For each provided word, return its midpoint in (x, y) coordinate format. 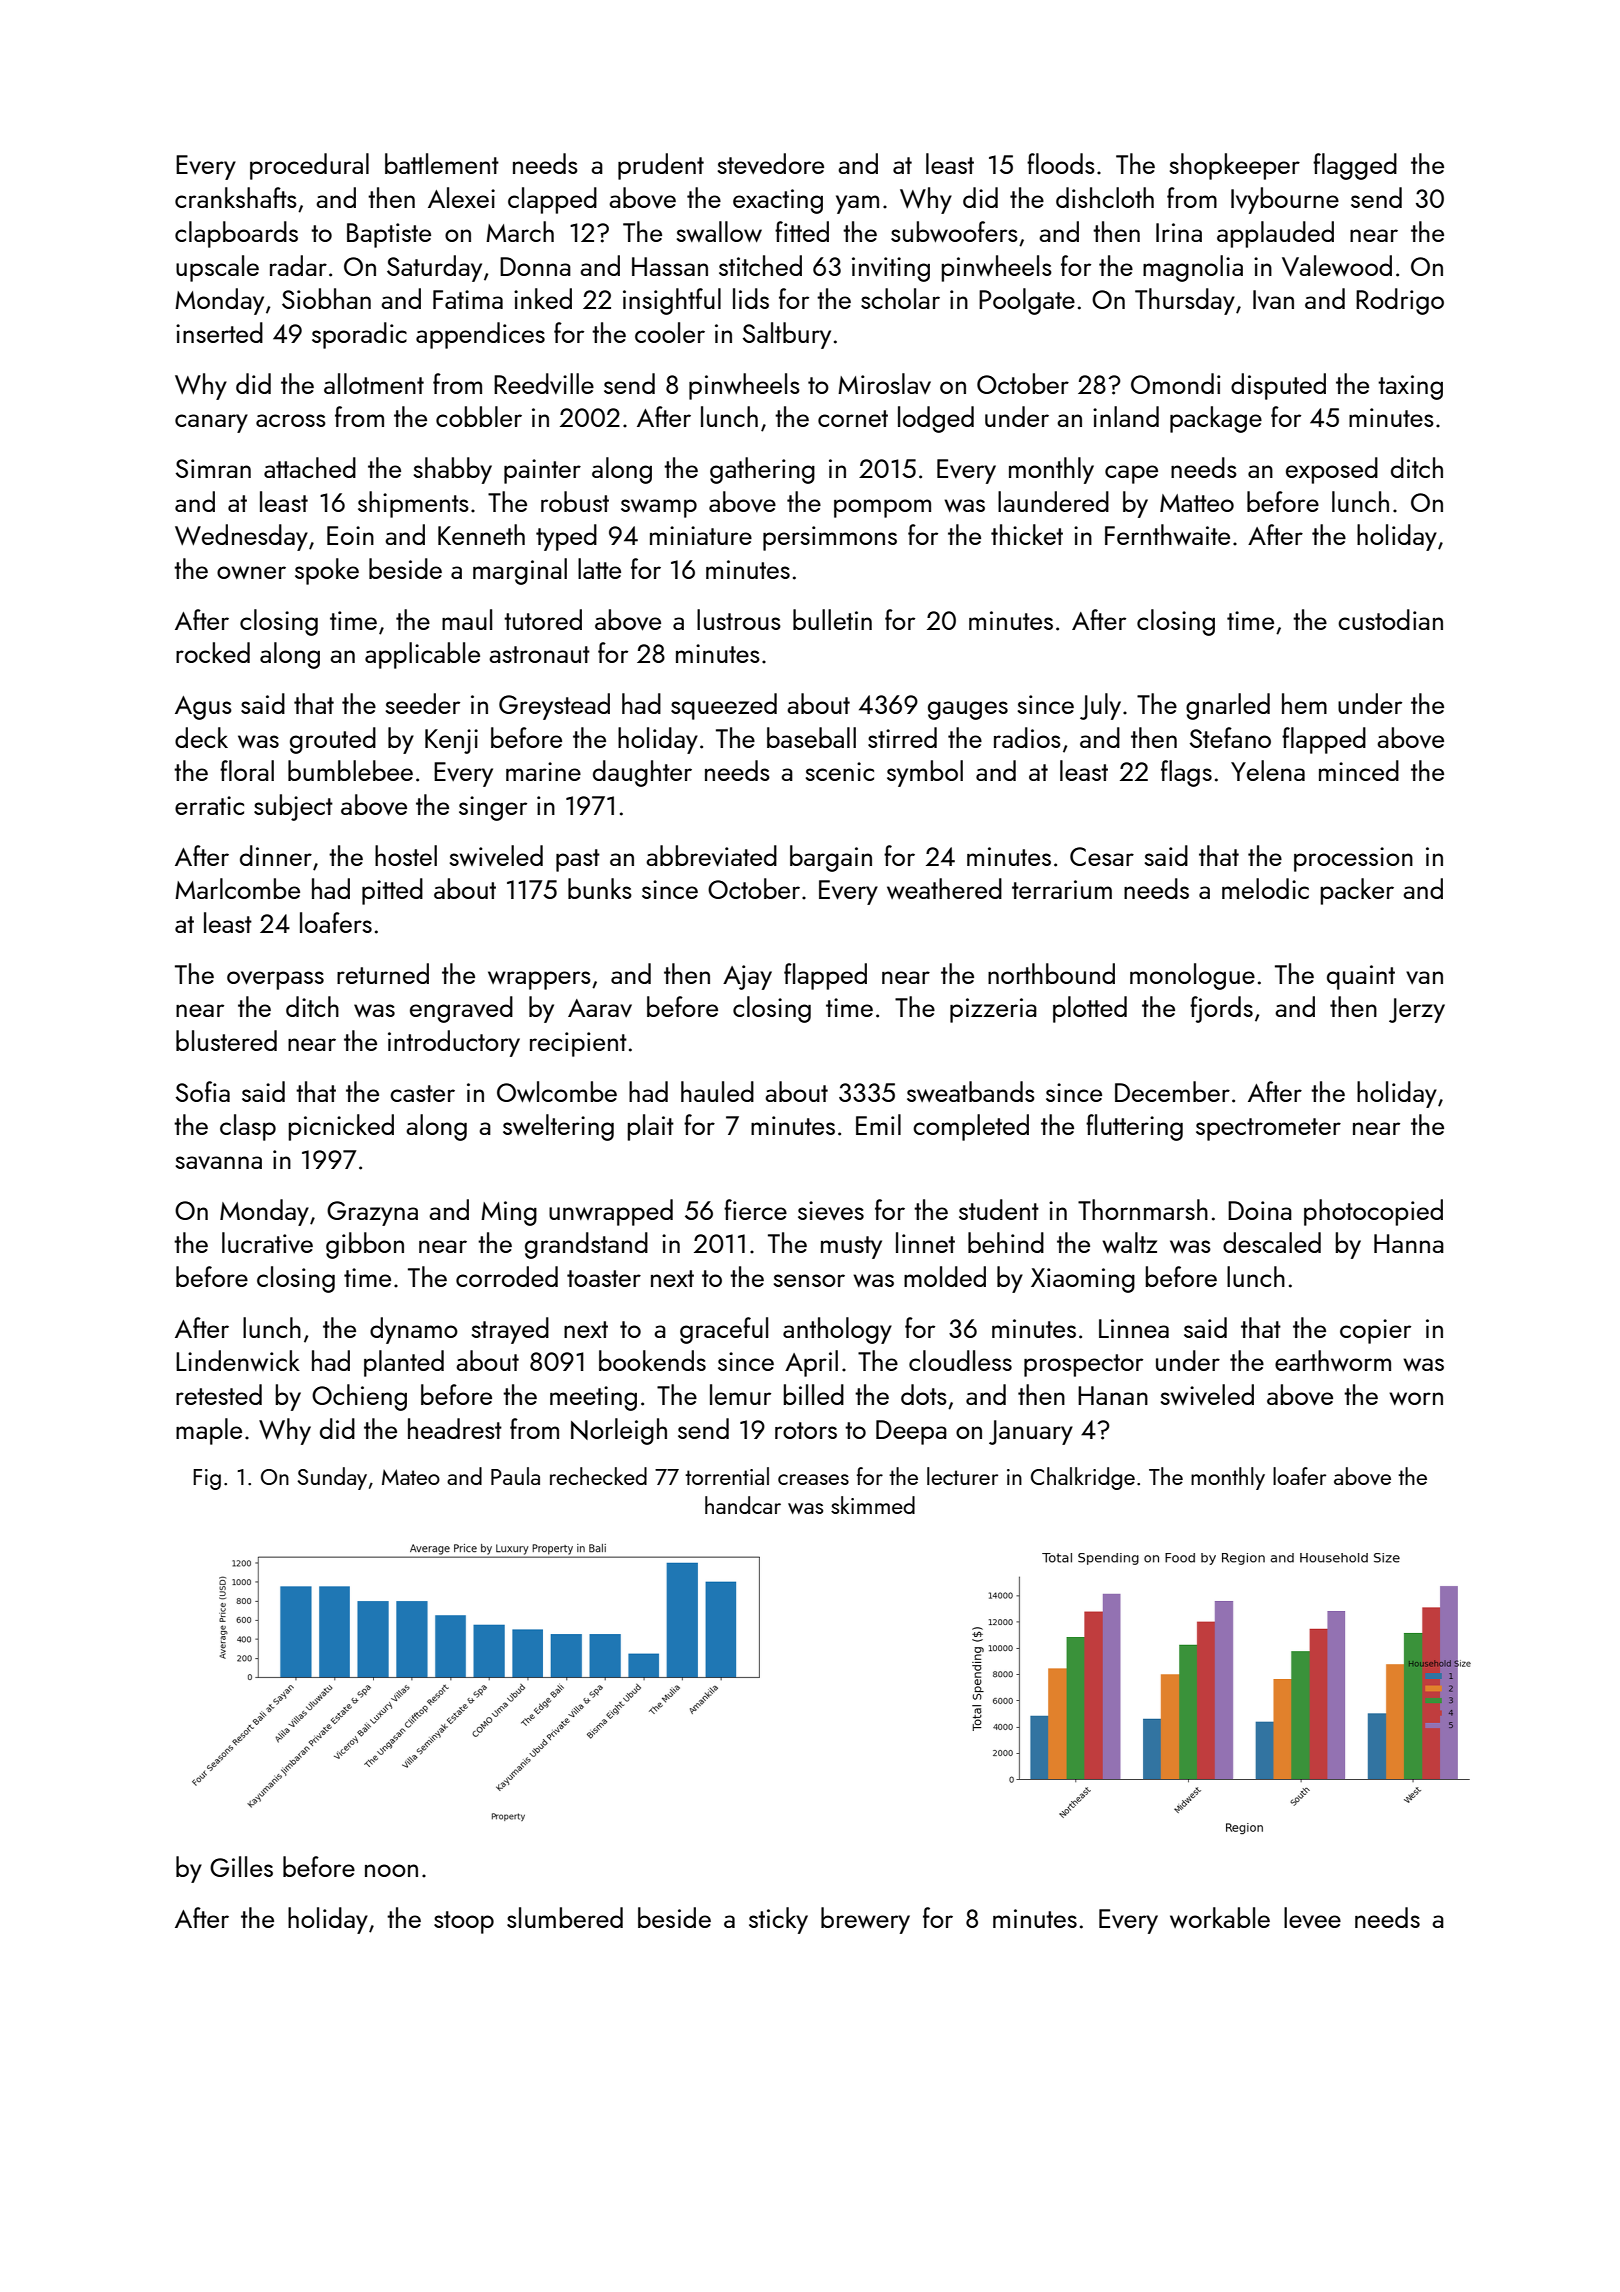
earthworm (1333, 1360)
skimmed (873, 1505)
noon (391, 1870)
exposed (1332, 470)
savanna (218, 1162)
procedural (309, 166)
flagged (1355, 166)
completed (971, 1127)
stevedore (770, 163)
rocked (213, 652)
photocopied (1373, 1212)
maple (209, 1431)
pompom (882, 508)
